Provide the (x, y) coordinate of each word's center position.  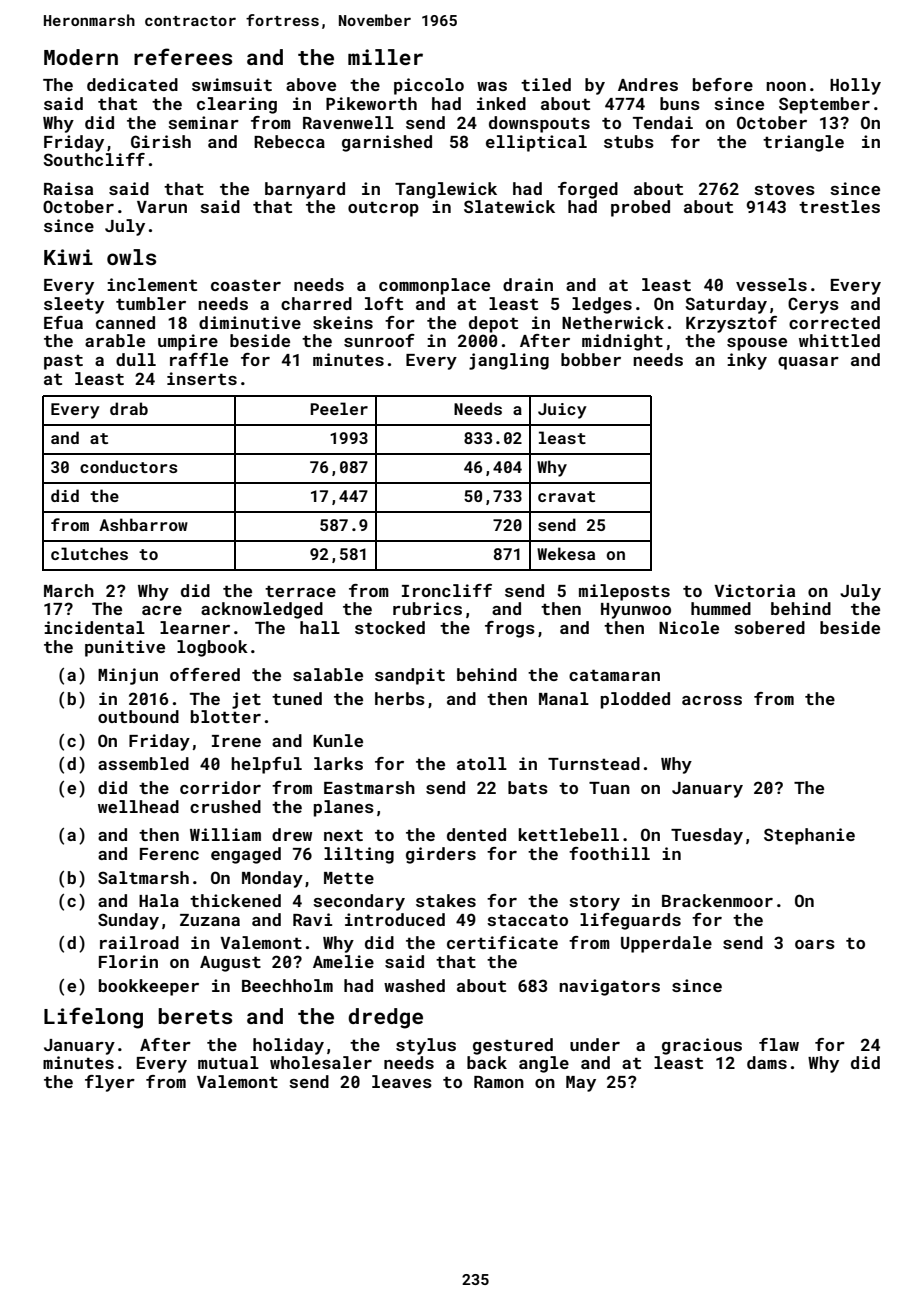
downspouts (539, 124)
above (311, 84)
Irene (236, 741)
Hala (159, 900)
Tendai (663, 122)
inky (747, 361)
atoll (482, 763)
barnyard (305, 190)
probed (640, 208)
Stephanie (809, 836)
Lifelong (93, 1018)
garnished (387, 143)
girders (441, 855)
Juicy (562, 411)
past (63, 362)
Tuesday (707, 836)
